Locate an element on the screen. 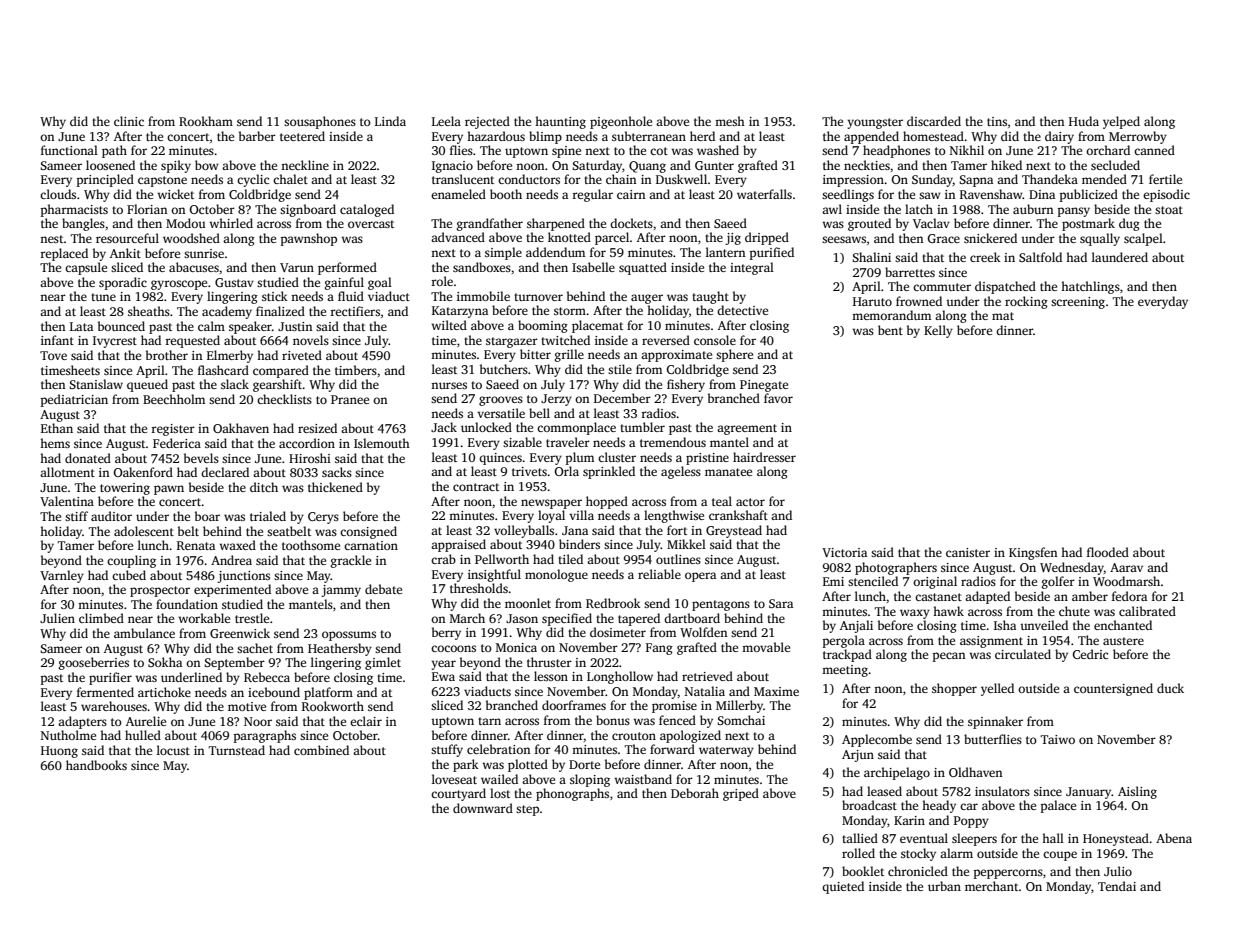 Image resolution: width=1233 pixels, height=952 pixels. clinic is located at coordinates (129, 121).
